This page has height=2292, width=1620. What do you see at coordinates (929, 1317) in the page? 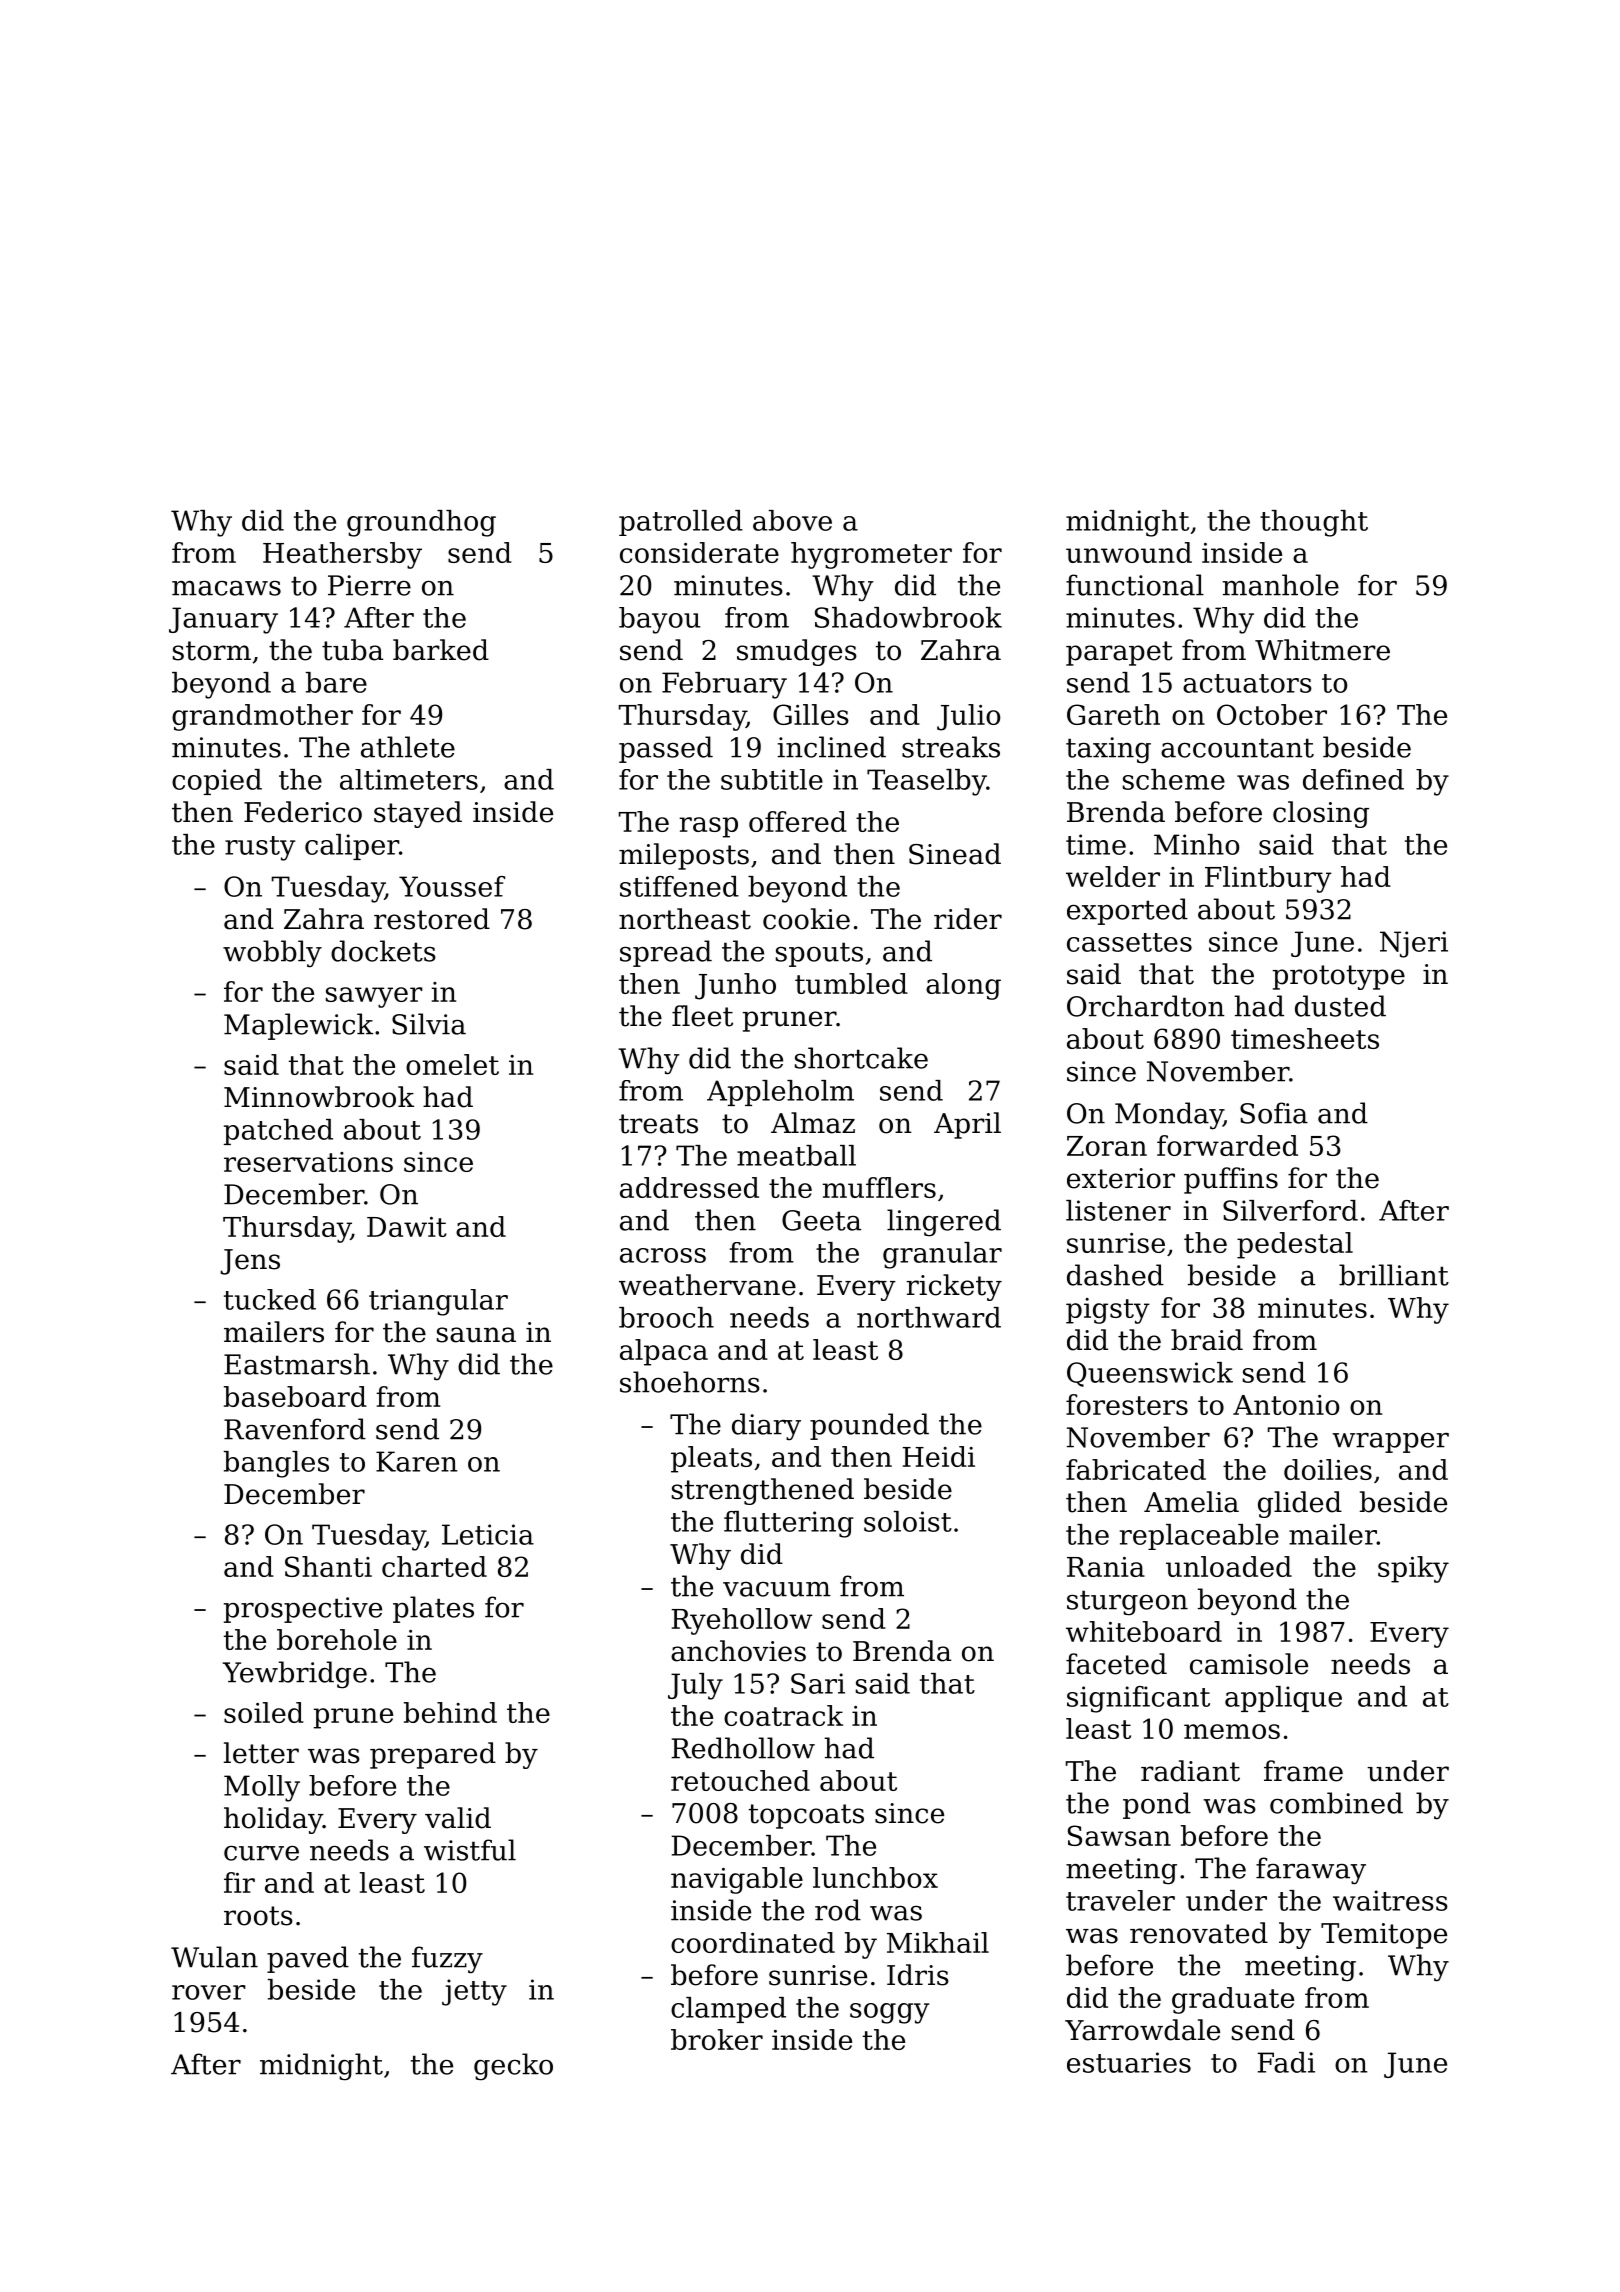
I see `northward` at bounding box center [929, 1317].
